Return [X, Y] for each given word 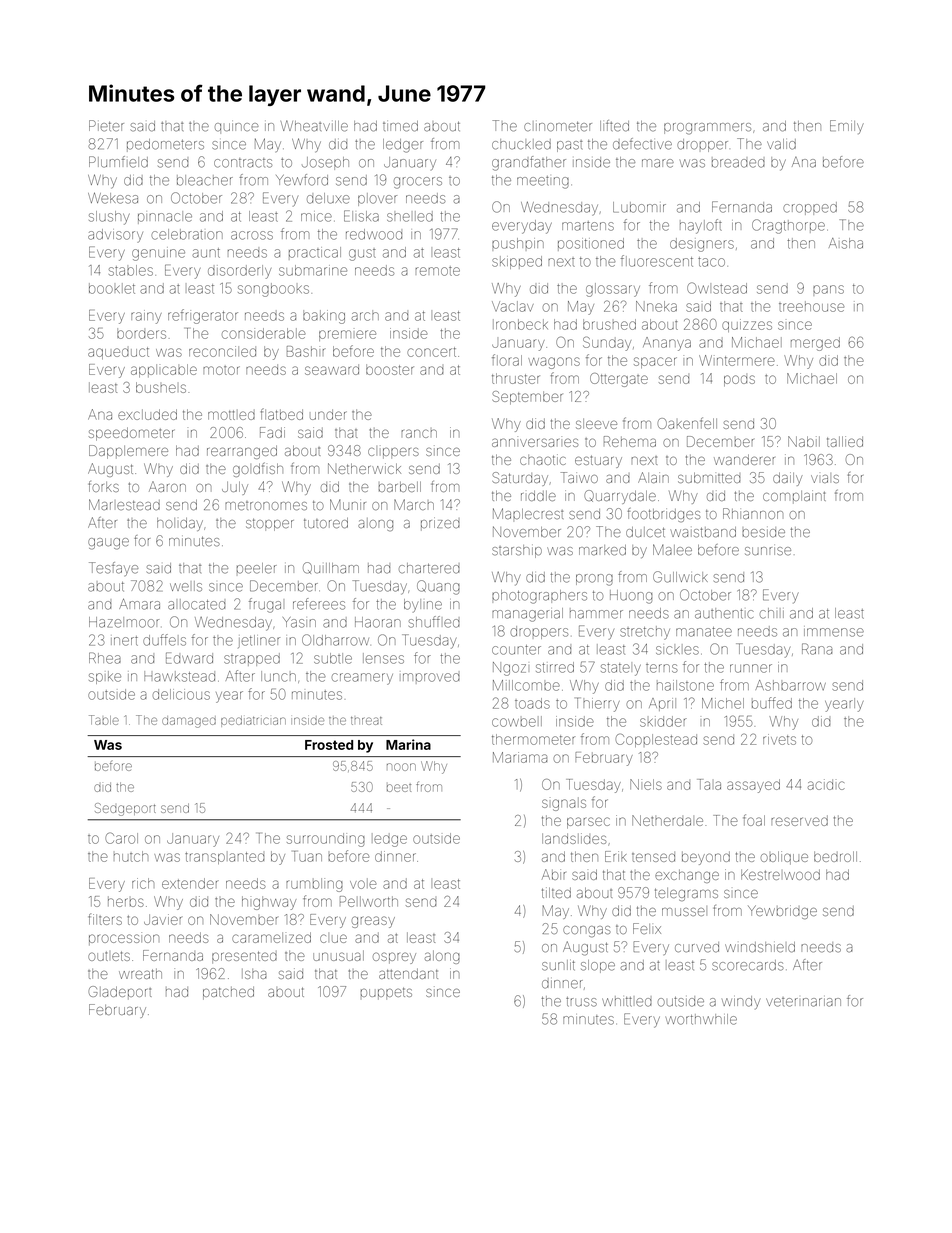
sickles [677, 649]
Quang [438, 587]
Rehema [630, 441]
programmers [707, 129]
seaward [332, 369]
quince [237, 128]
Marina [408, 744]
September [527, 398]
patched [228, 993]
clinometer [558, 126]
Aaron [167, 486]
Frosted [329, 745]
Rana [817, 649]
